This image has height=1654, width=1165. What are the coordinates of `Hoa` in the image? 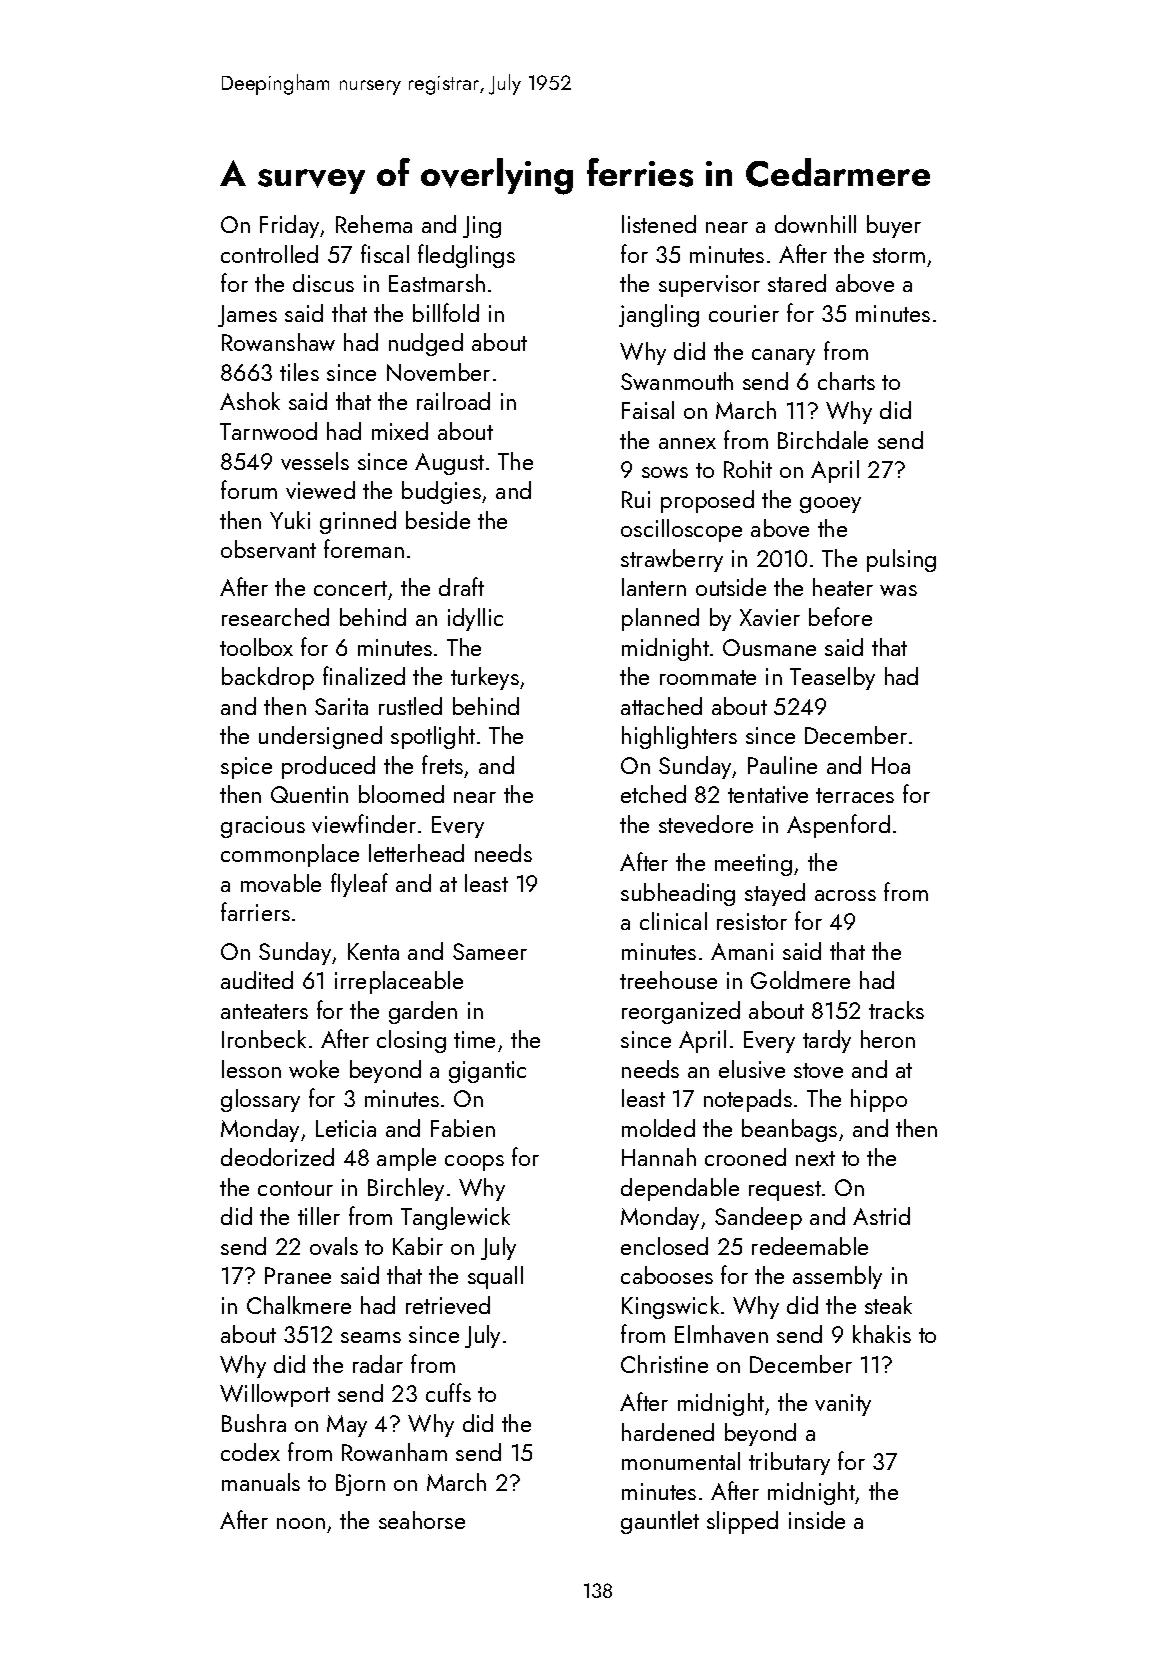 It's located at (891, 765).
